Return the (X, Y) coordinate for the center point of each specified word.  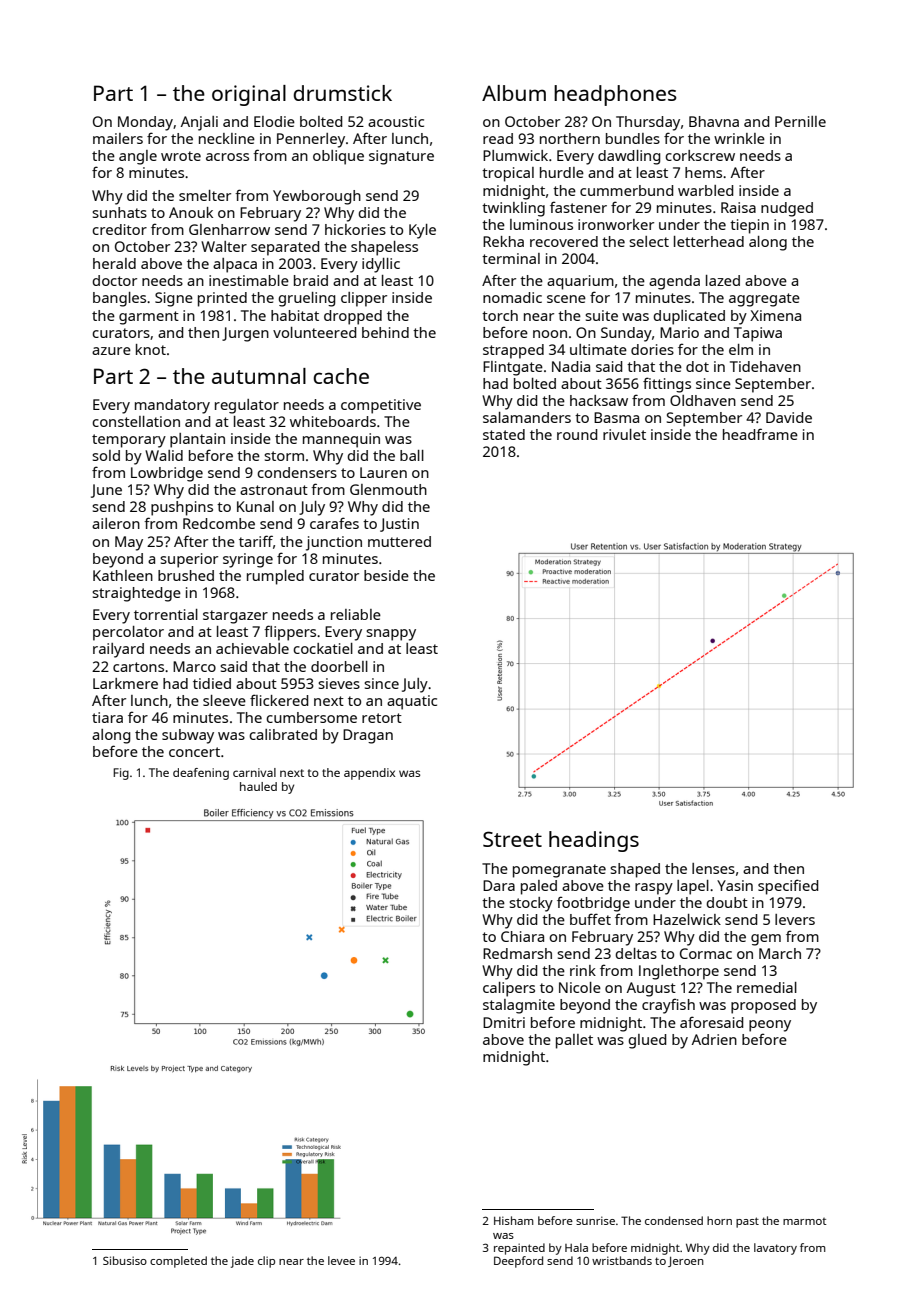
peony (770, 1026)
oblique (338, 157)
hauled (258, 786)
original (249, 95)
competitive (381, 406)
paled (539, 887)
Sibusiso (125, 1260)
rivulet (624, 434)
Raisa (738, 207)
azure (111, 351)
